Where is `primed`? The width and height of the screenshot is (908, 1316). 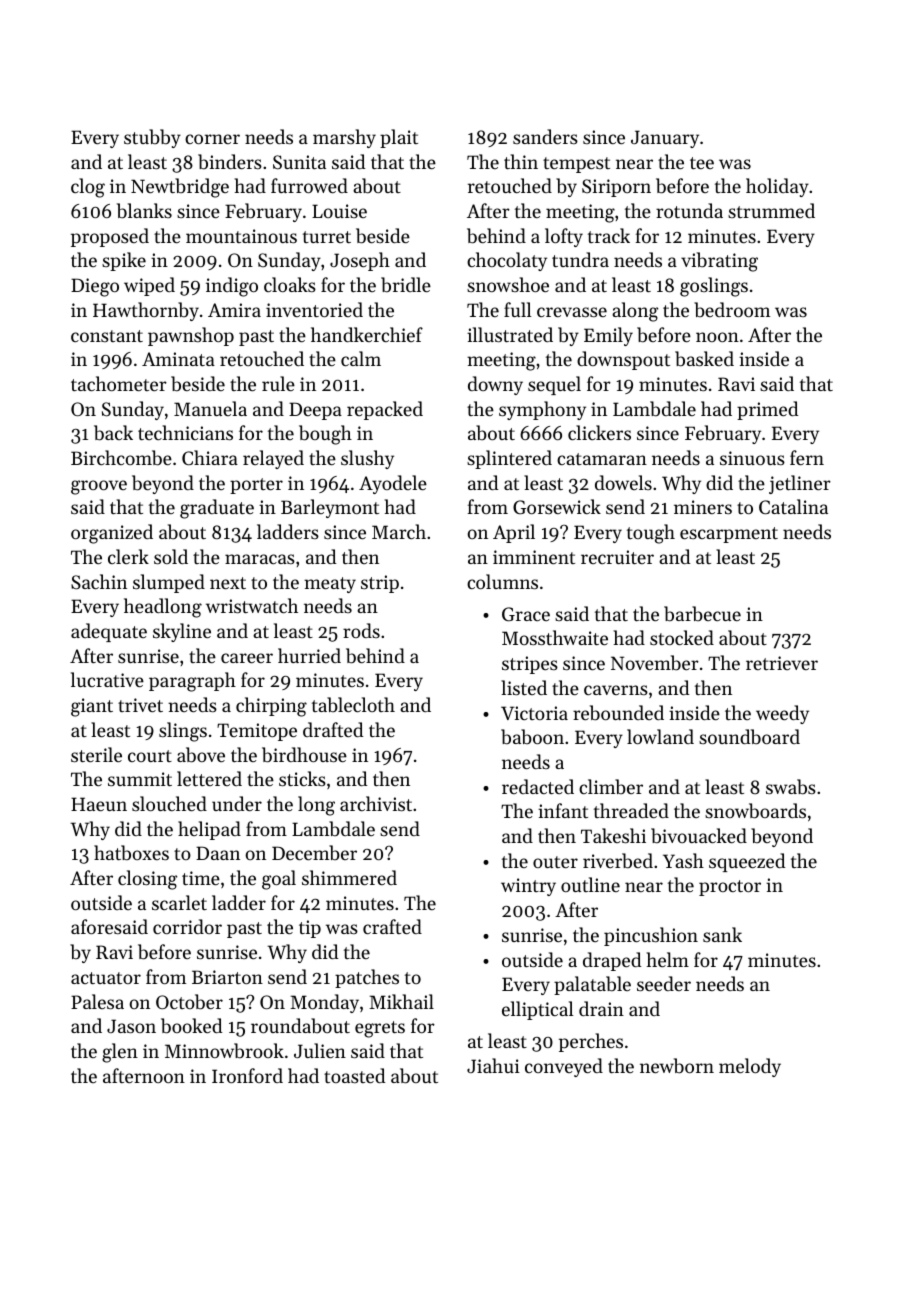
primed is located at coordinates (768, 410).
